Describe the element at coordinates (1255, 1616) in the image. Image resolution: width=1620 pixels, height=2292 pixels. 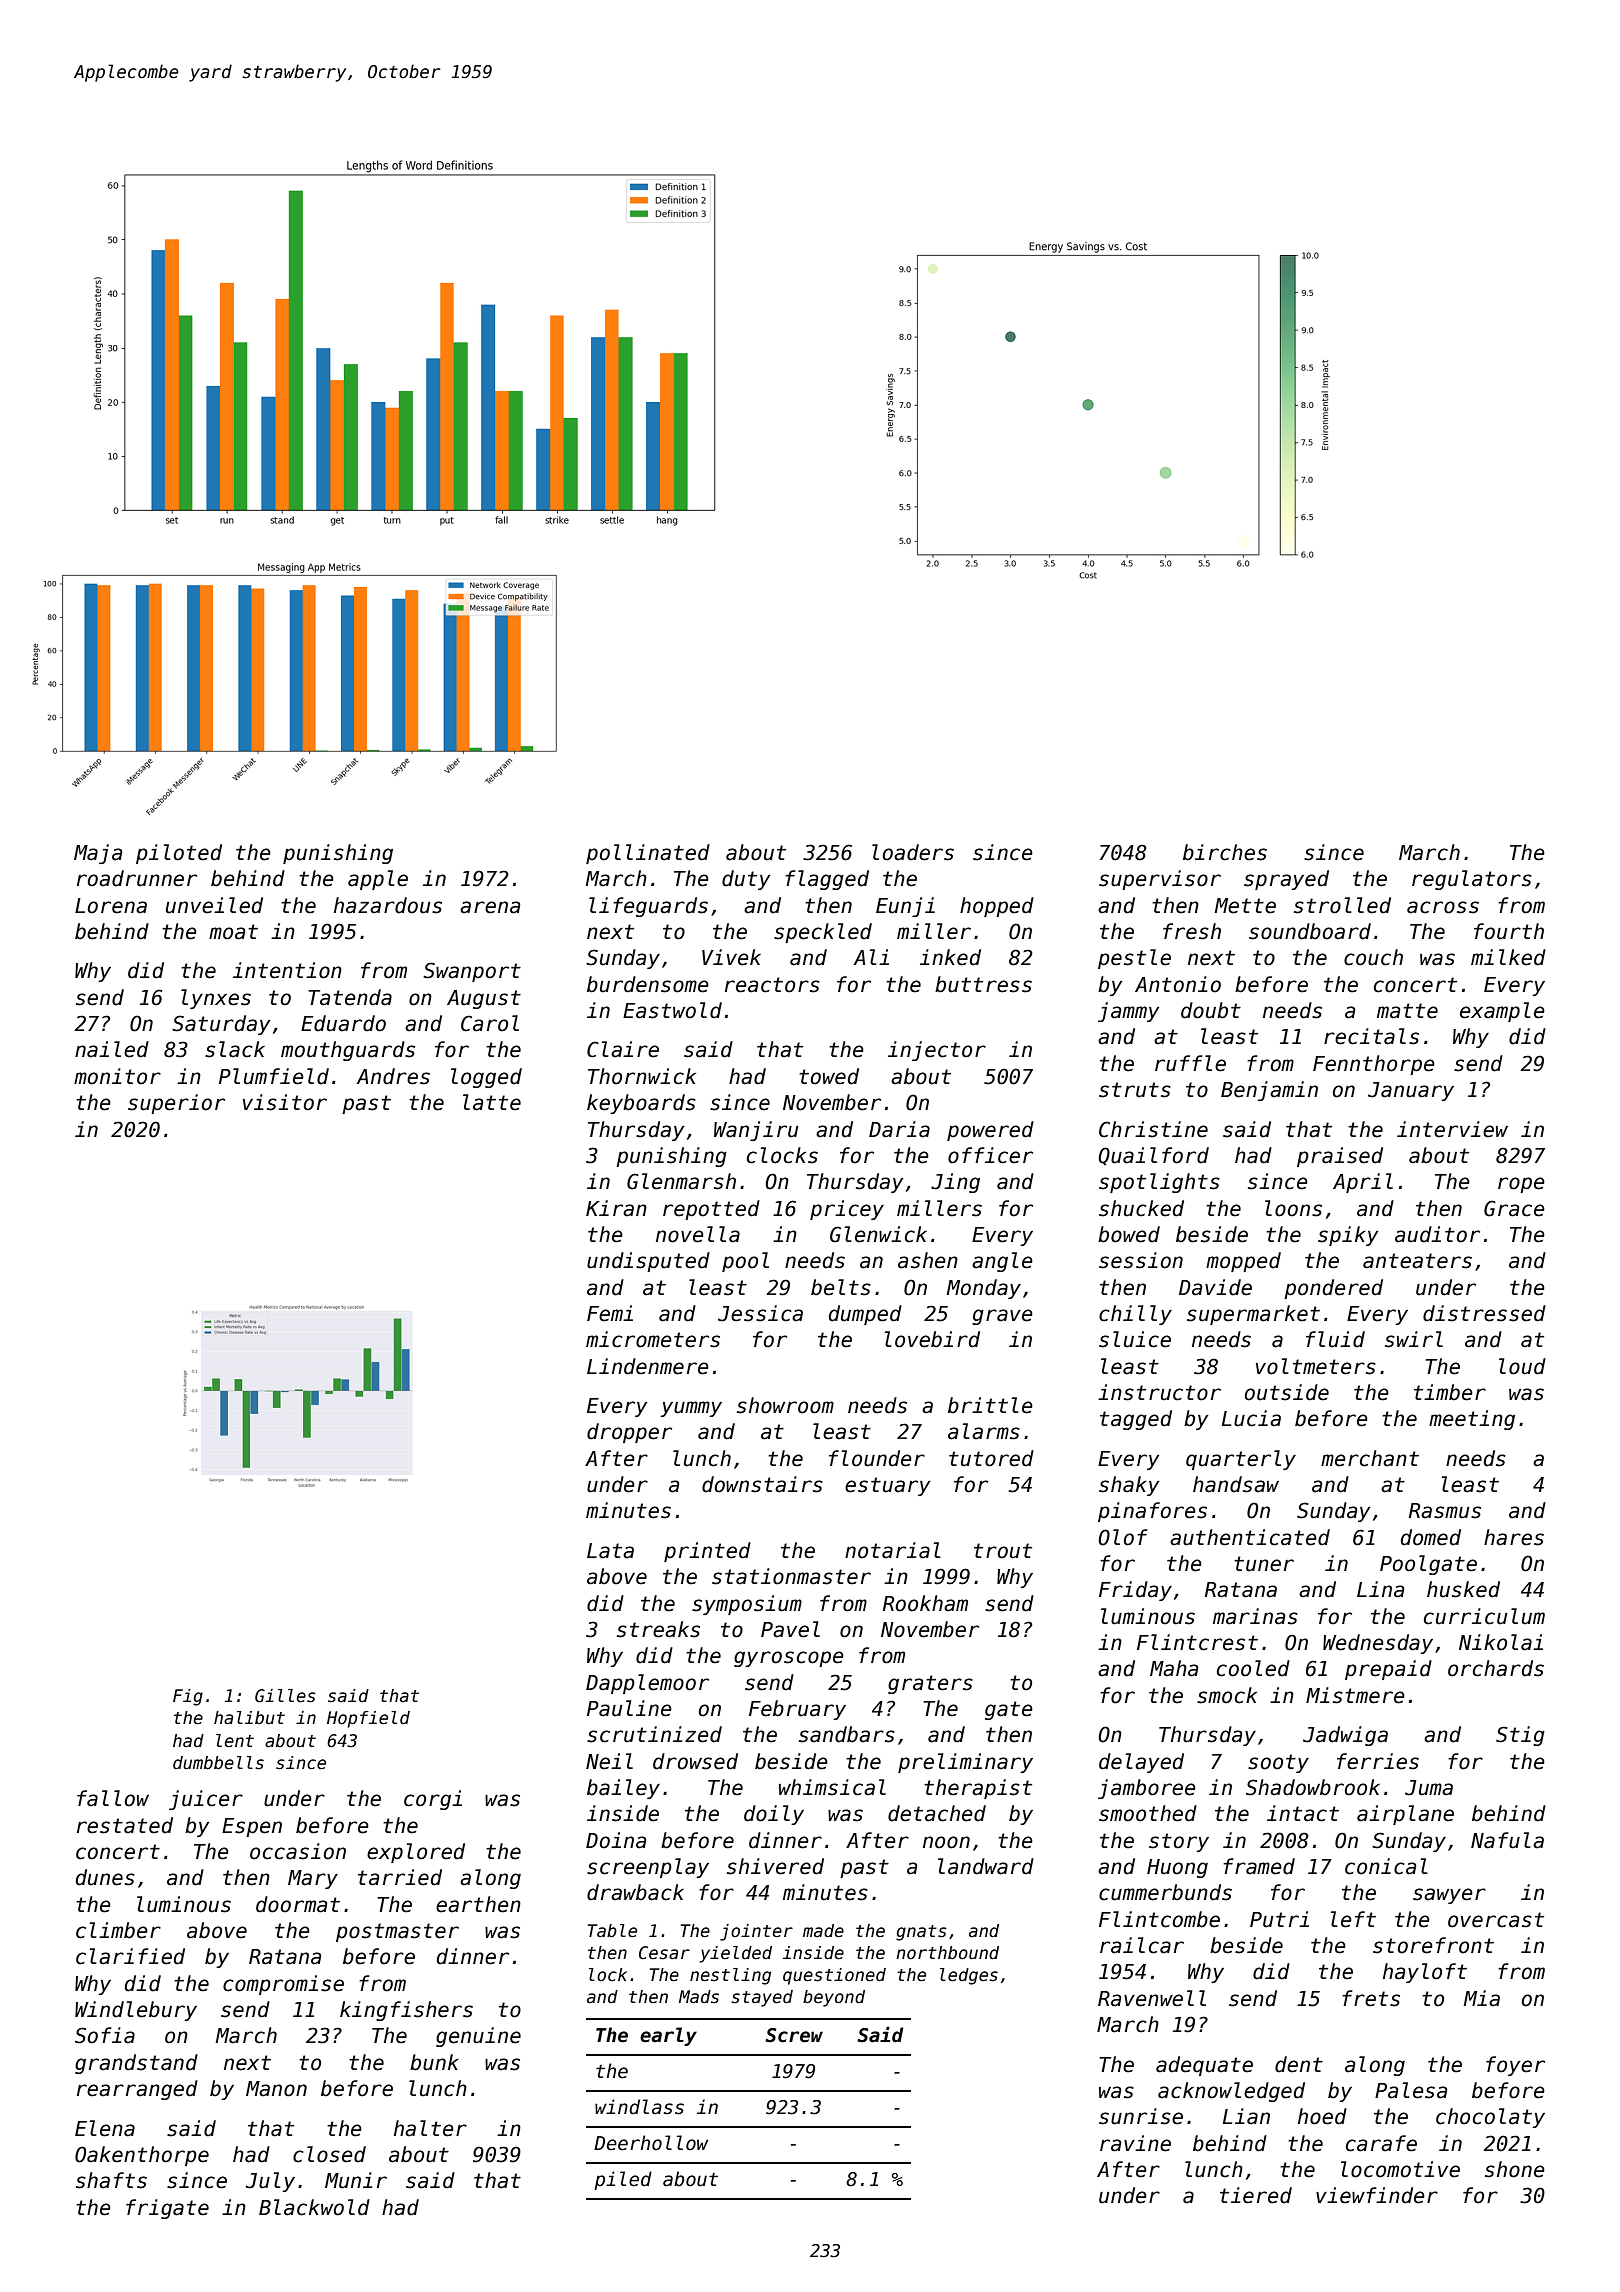
I see `marinas` at that location.
